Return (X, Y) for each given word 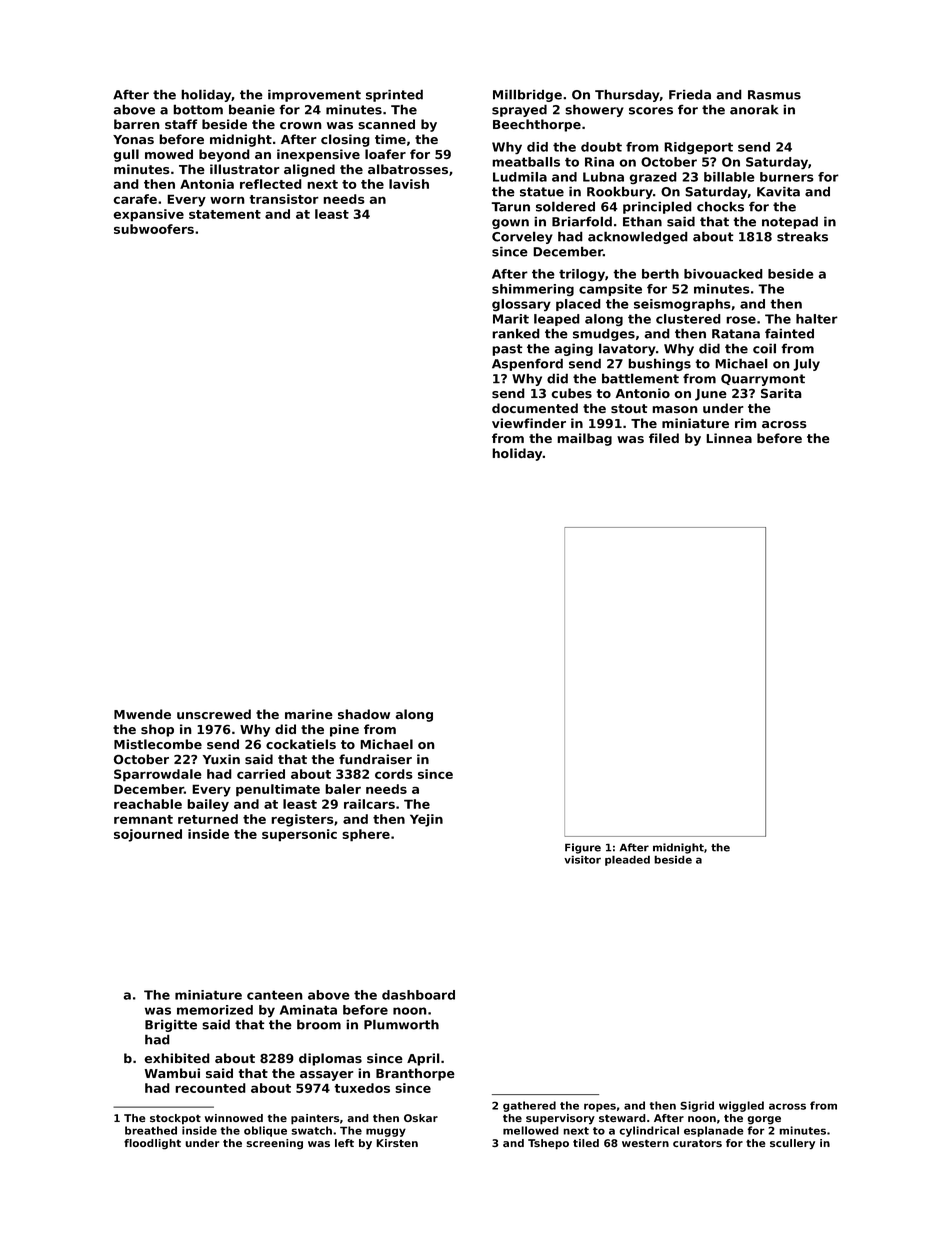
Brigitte (171, 1026)
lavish (409, 184)
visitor (582, 859)
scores (651, 111)
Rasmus (774, 95)
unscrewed (214, 714)
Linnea (729, 438)
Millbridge (527, 95)
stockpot (175, 1119)
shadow (364, 714)
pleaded (627, 860)
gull (126, 155)
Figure (583, 848)
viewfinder (529, 423)
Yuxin (221, 759)
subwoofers (154, 229)
